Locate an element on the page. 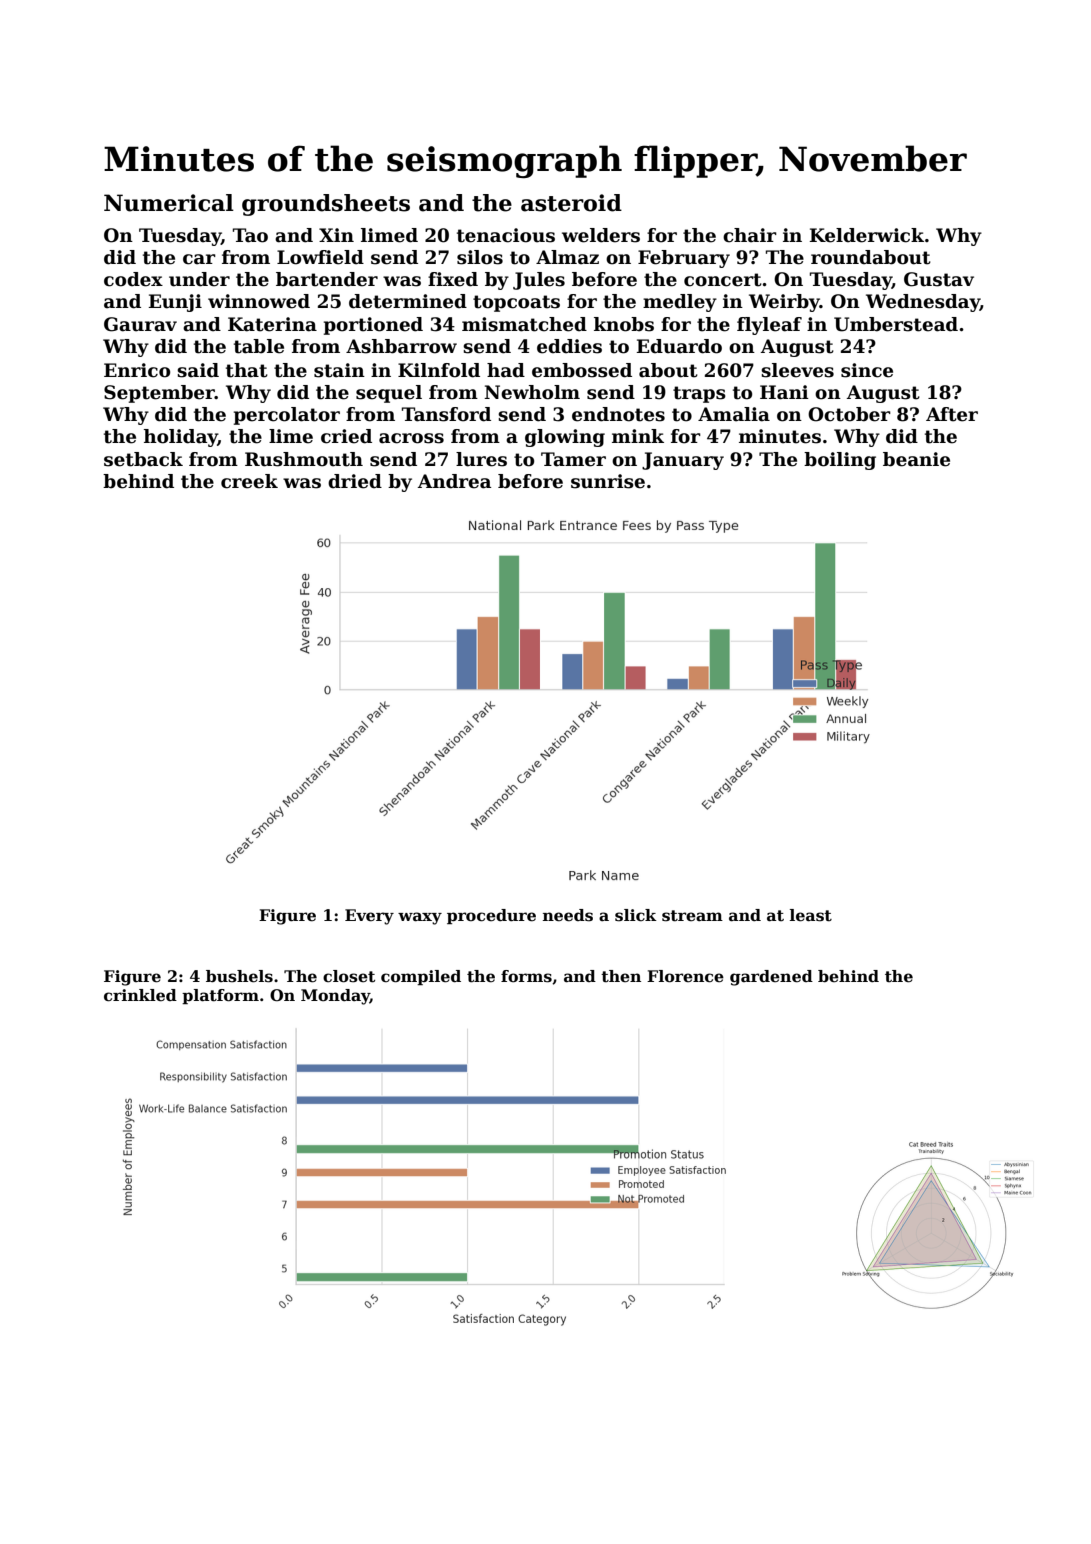 The image size is (1091, 1544). least is located at coordinates (811, 915).
